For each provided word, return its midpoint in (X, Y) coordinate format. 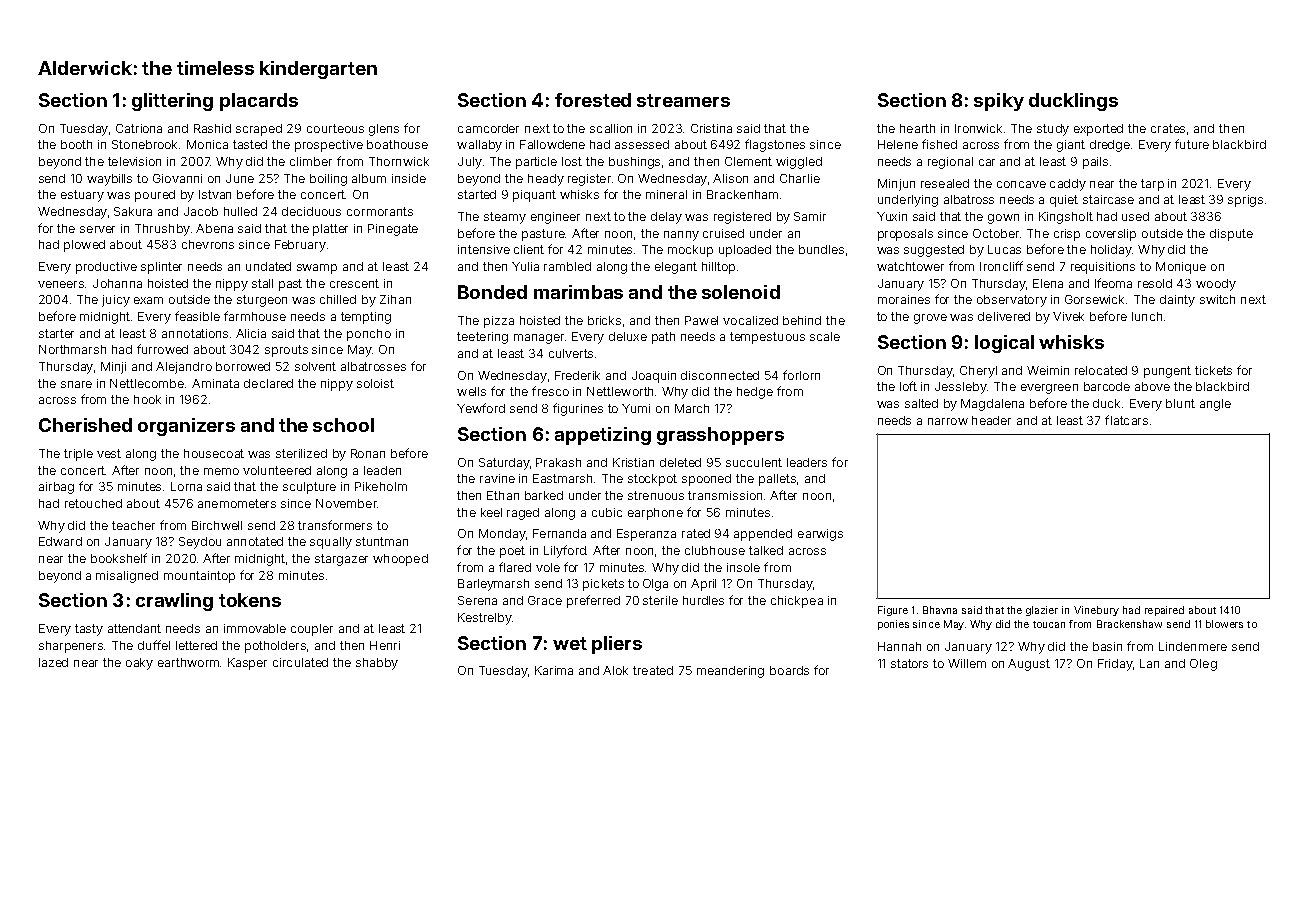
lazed (53, 662)
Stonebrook (144, 144)
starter (56, 333)
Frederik (577, 375)
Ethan (503, 495)
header (991, 420)
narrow (948, 421)
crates (1168, 128)
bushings (634, 163)
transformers (335, 525)
